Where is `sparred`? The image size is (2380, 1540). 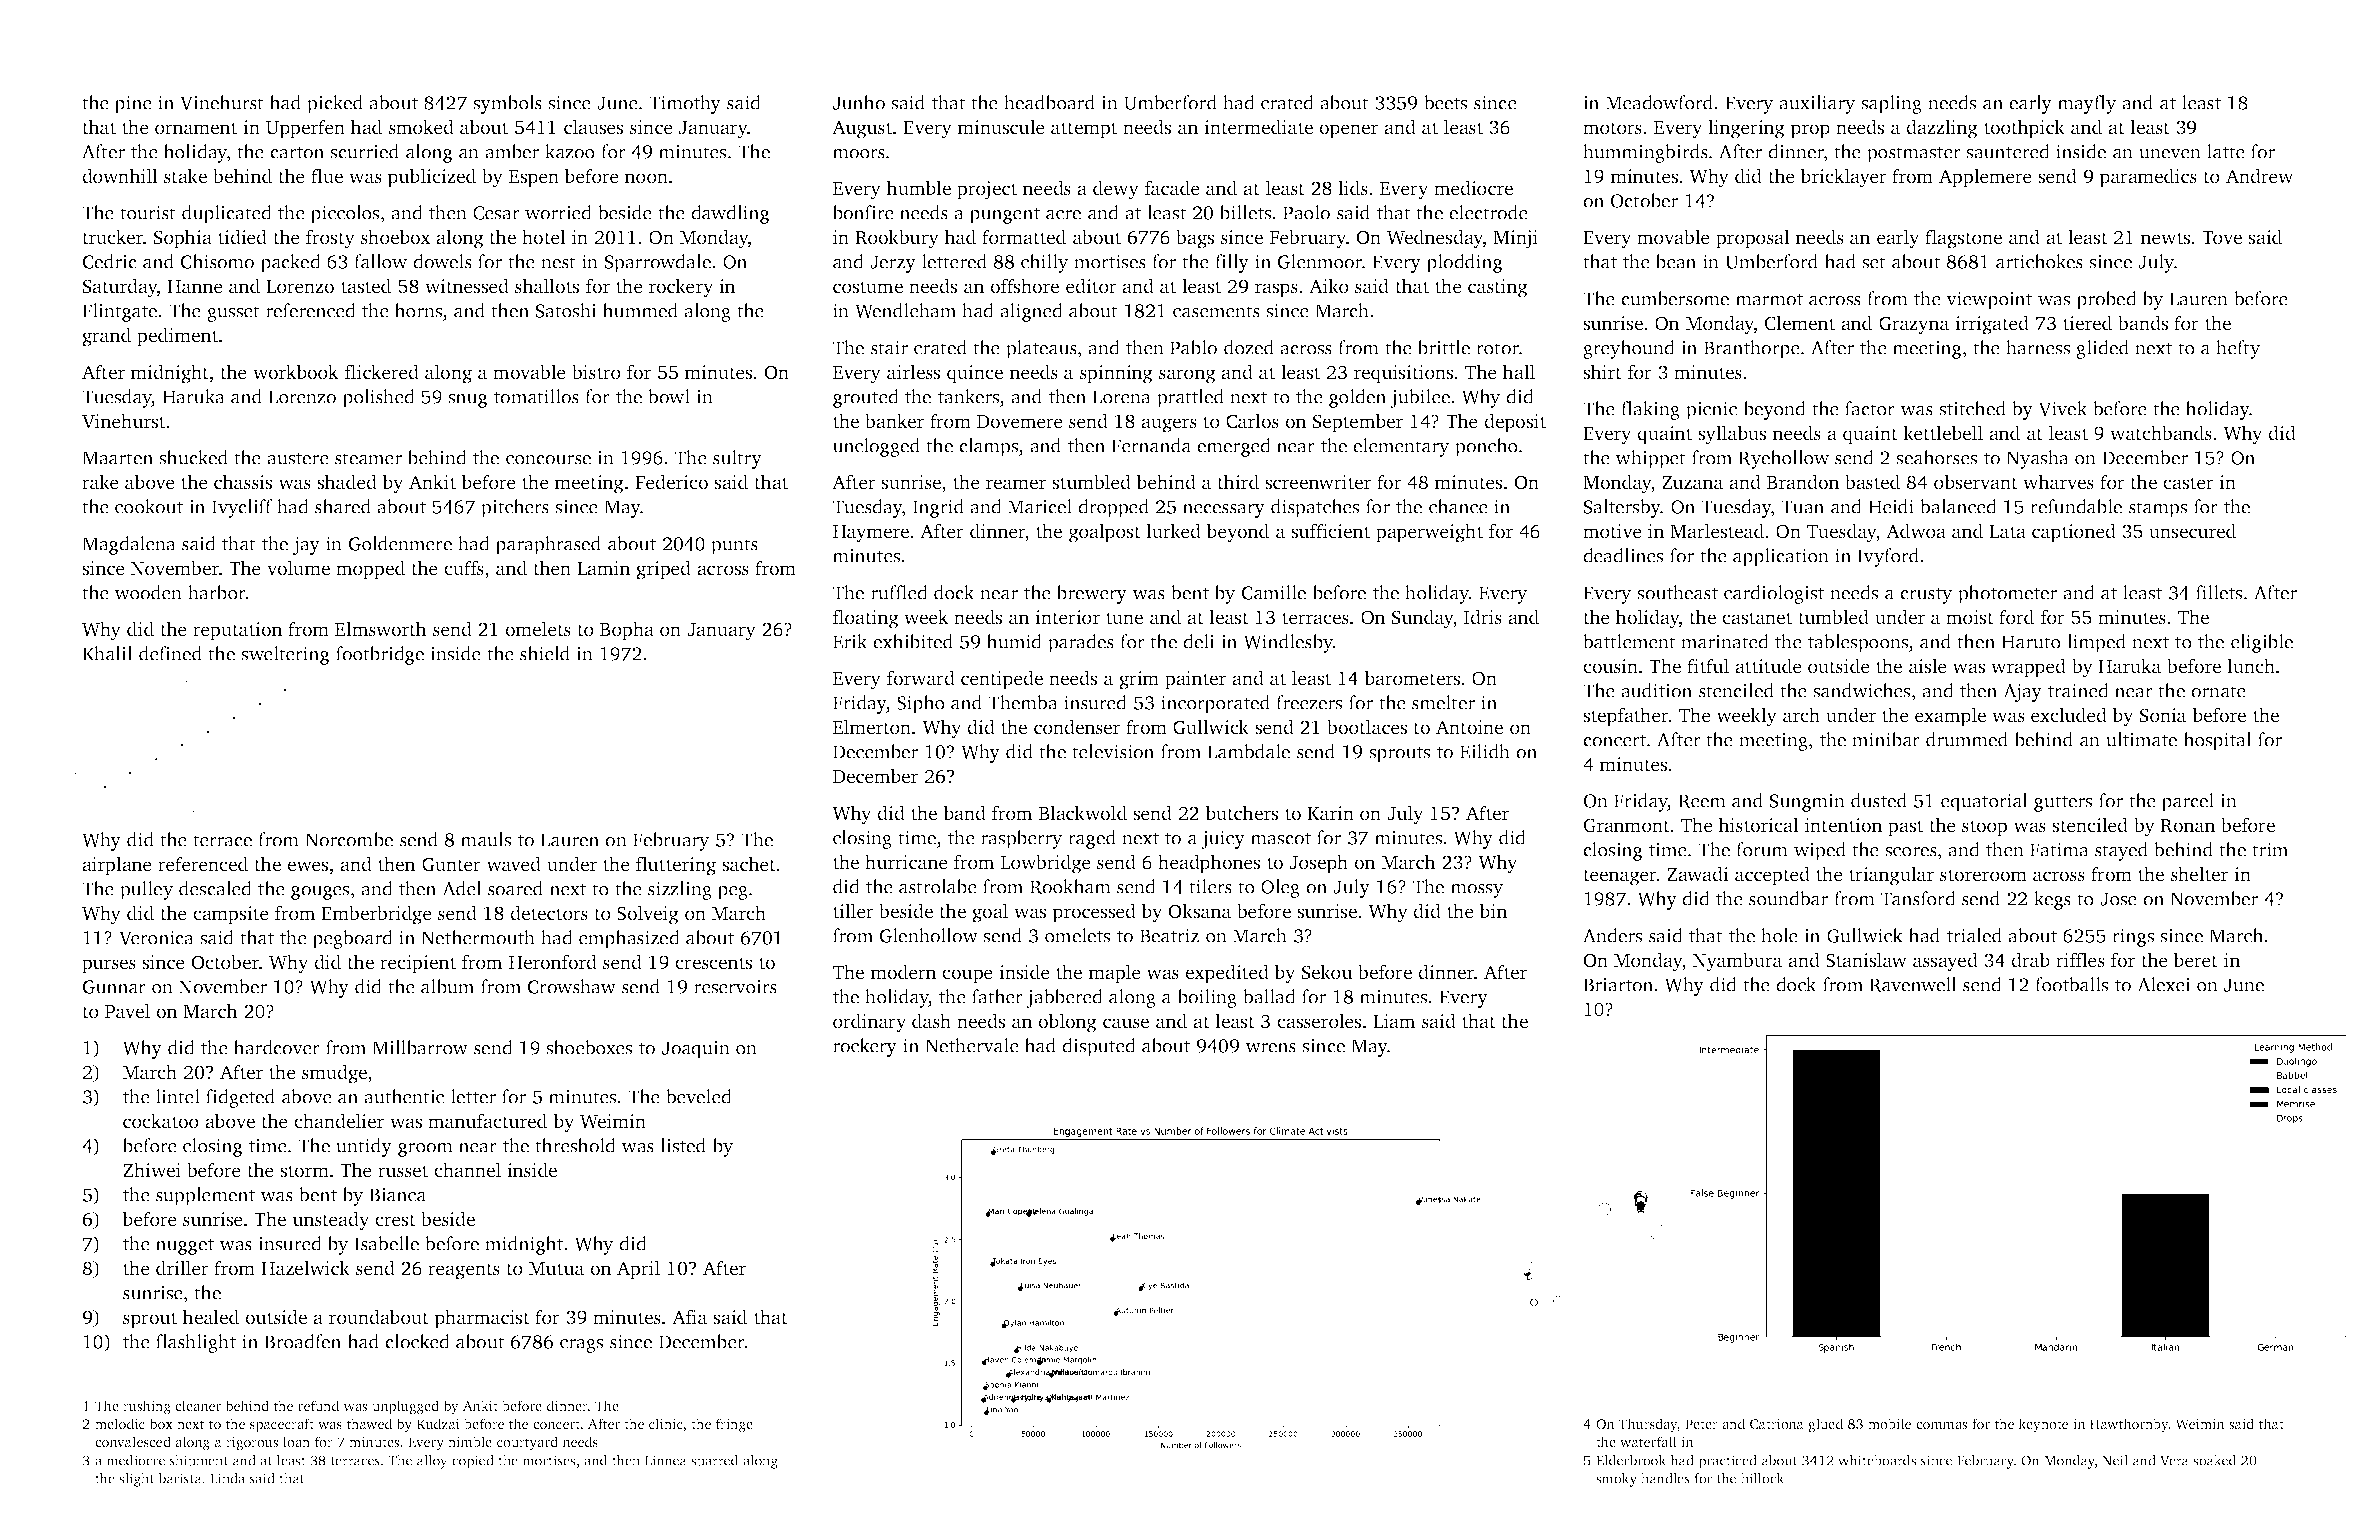
sparred is located at coordinates (714, 1462).
